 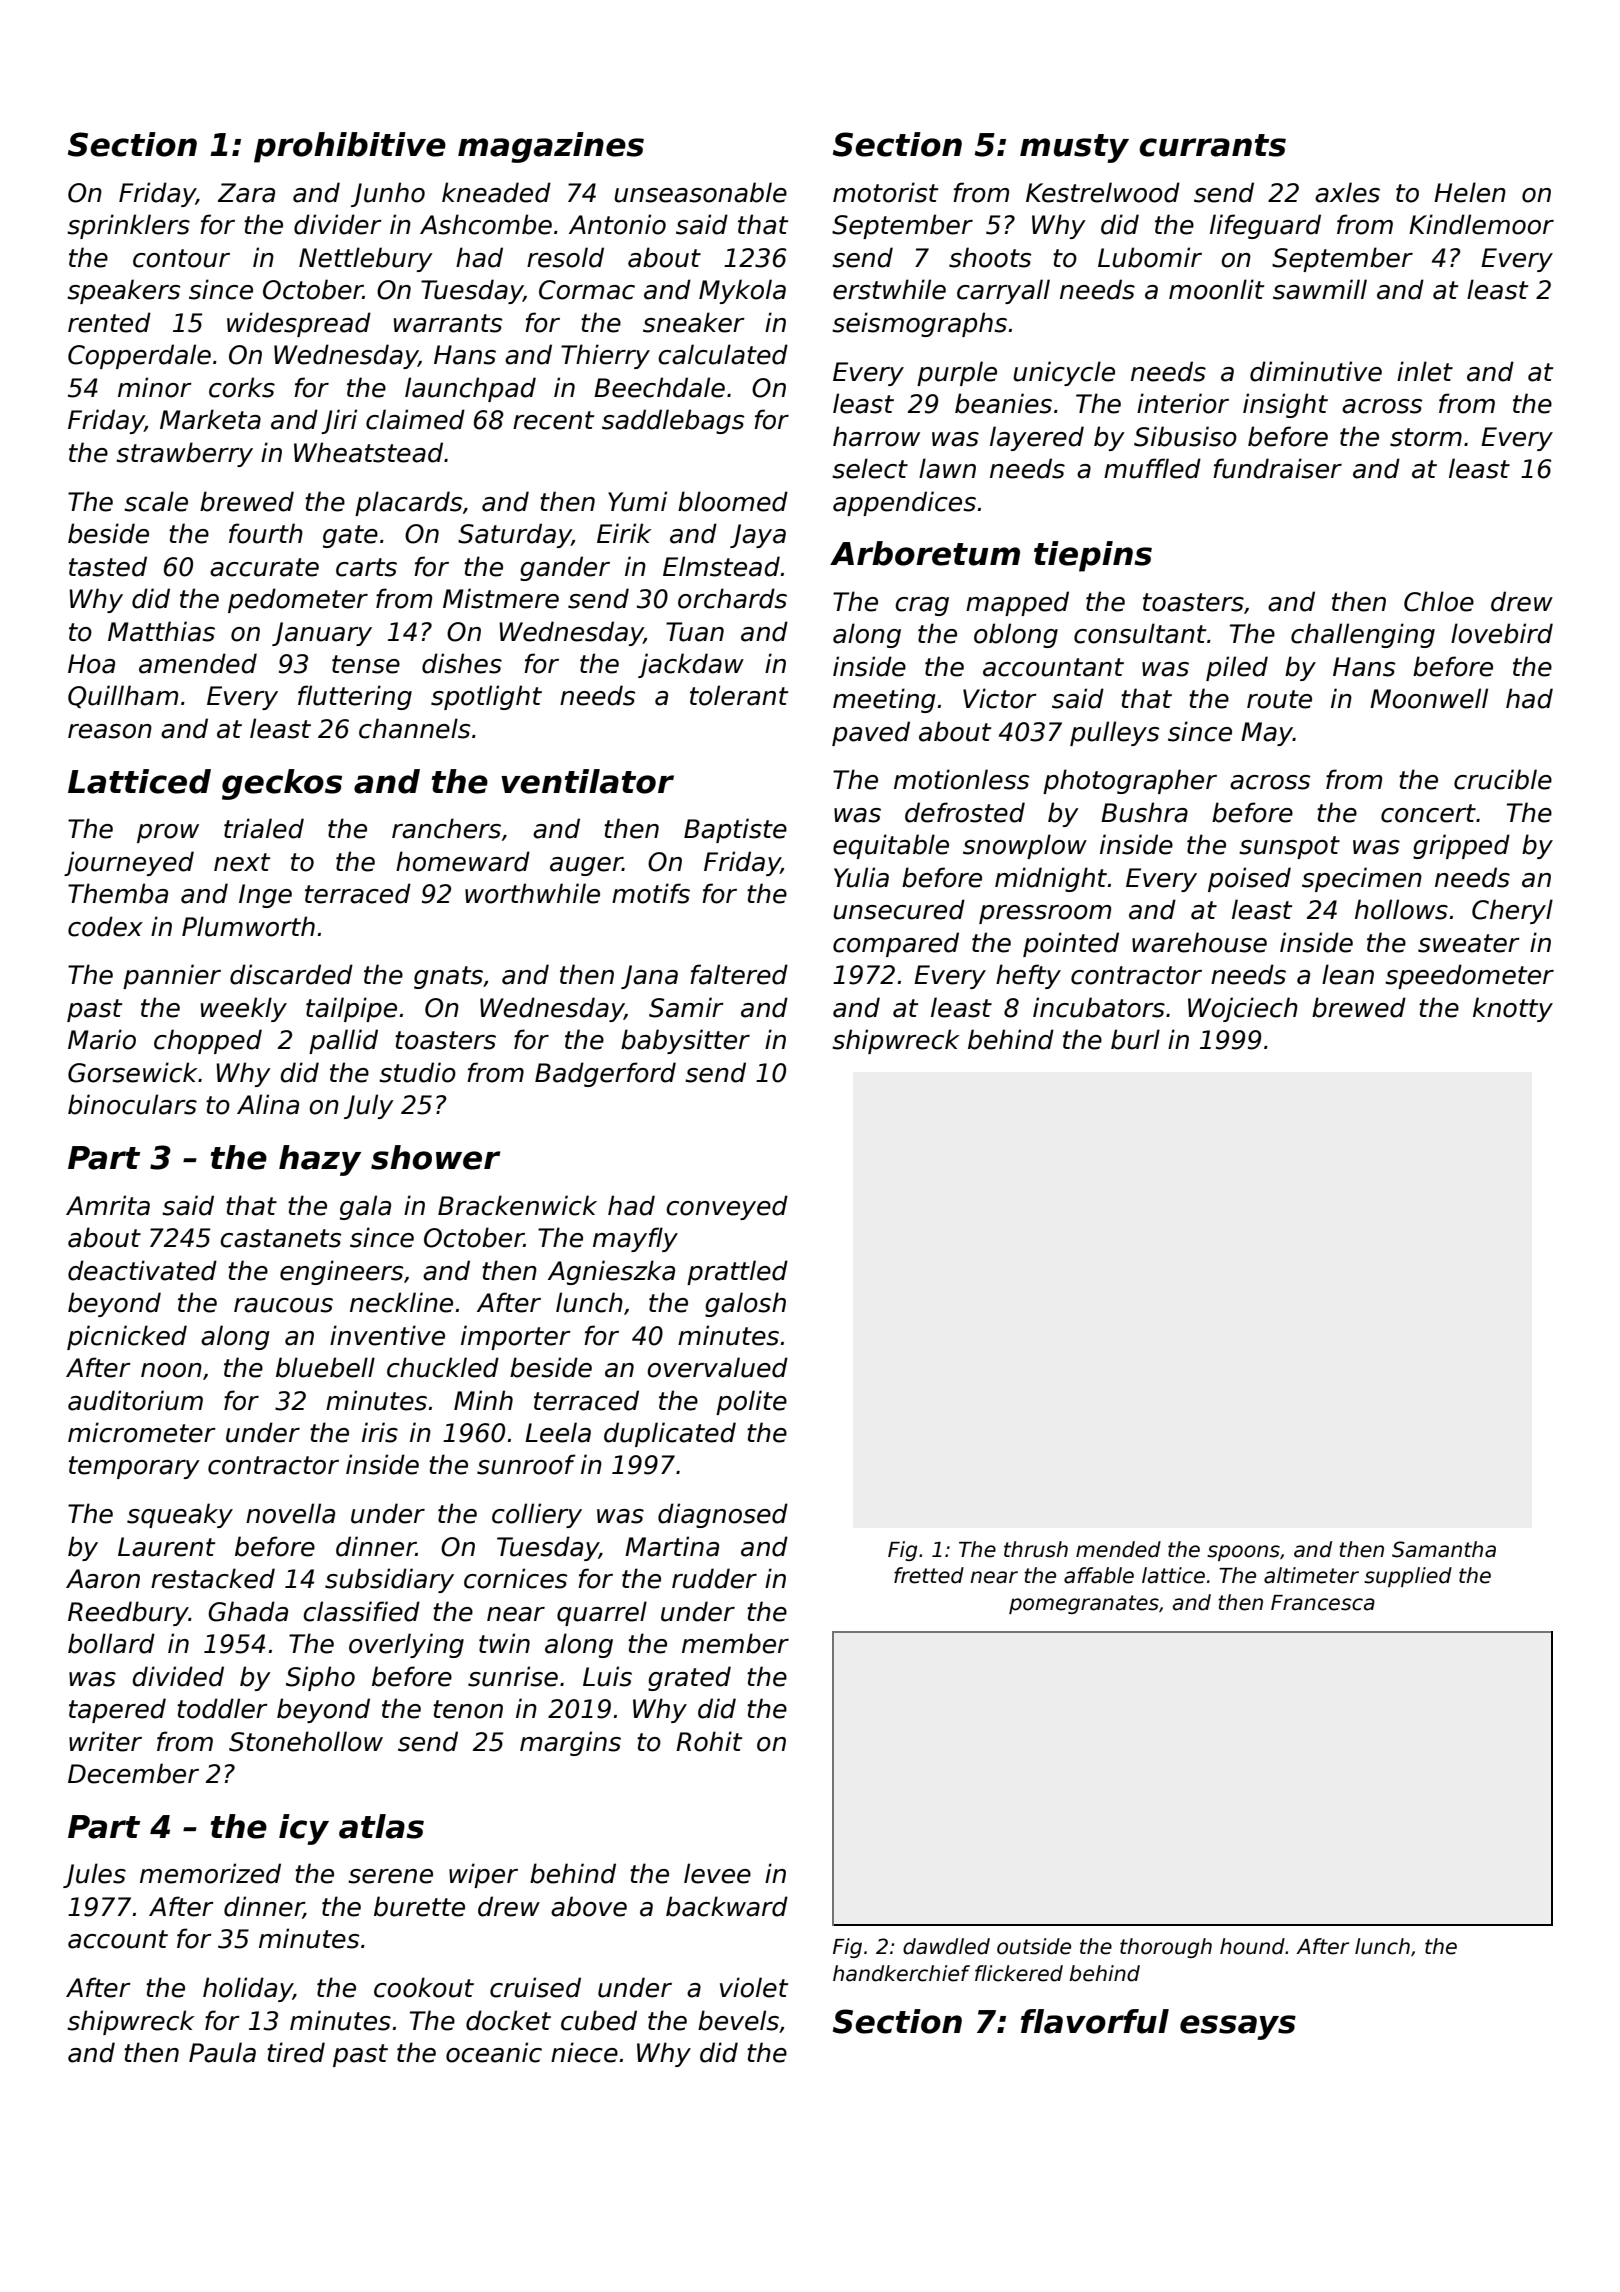 I want to click on tenon, so click(x=468, y=1709).
